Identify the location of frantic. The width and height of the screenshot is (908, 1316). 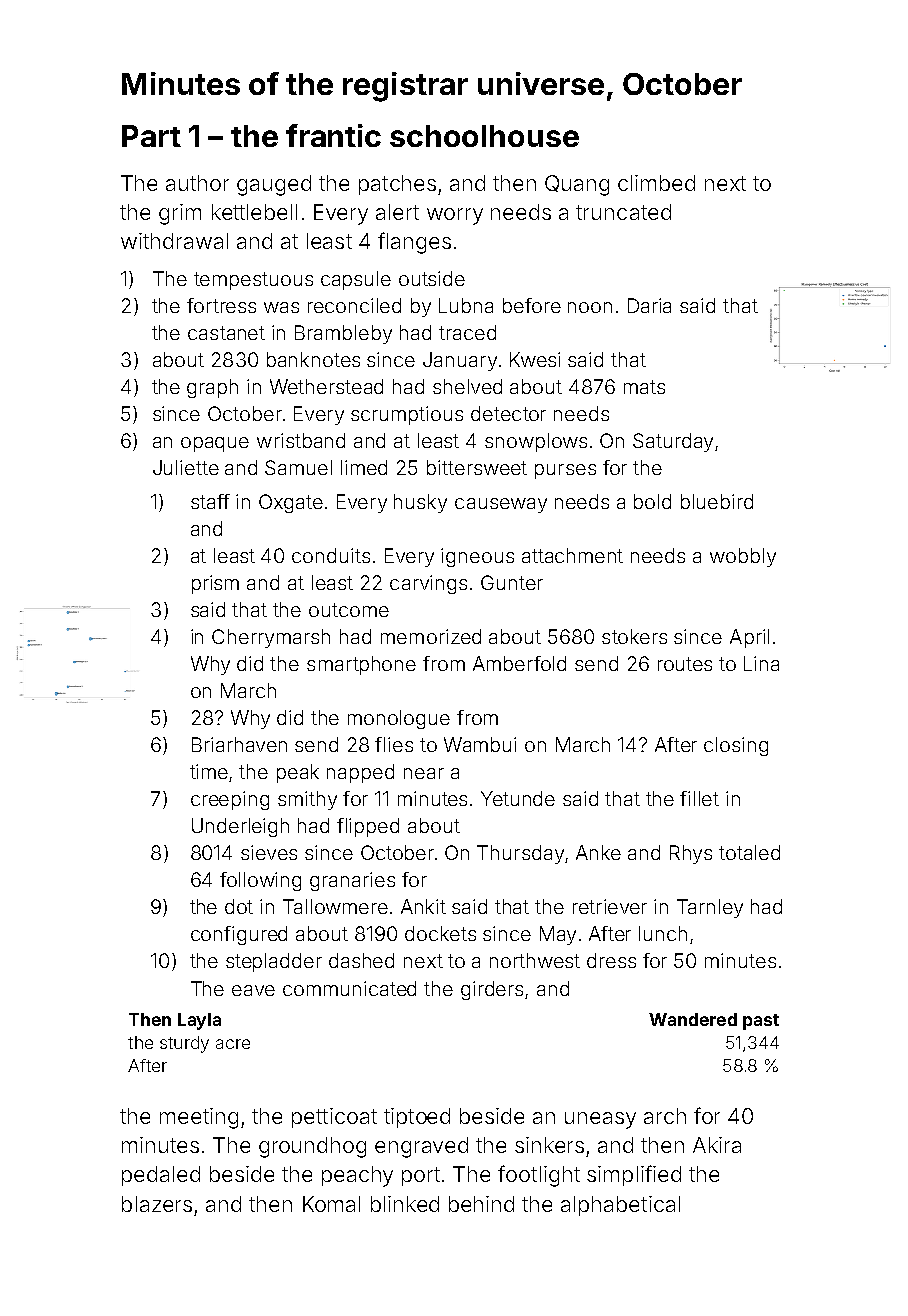
(333, 135).
